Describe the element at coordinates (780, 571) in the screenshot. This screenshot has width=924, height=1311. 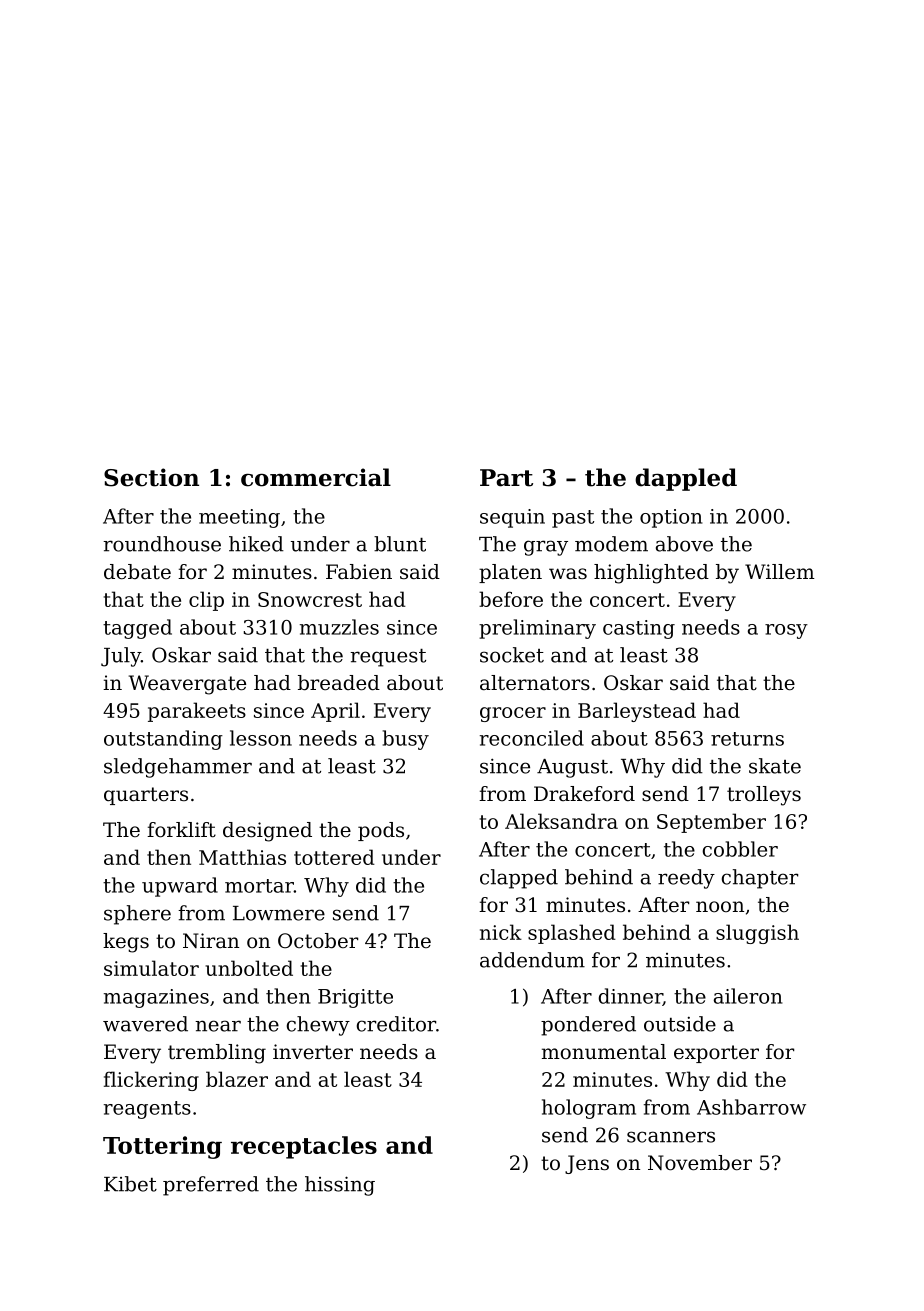
I see `Willem` at that location.
